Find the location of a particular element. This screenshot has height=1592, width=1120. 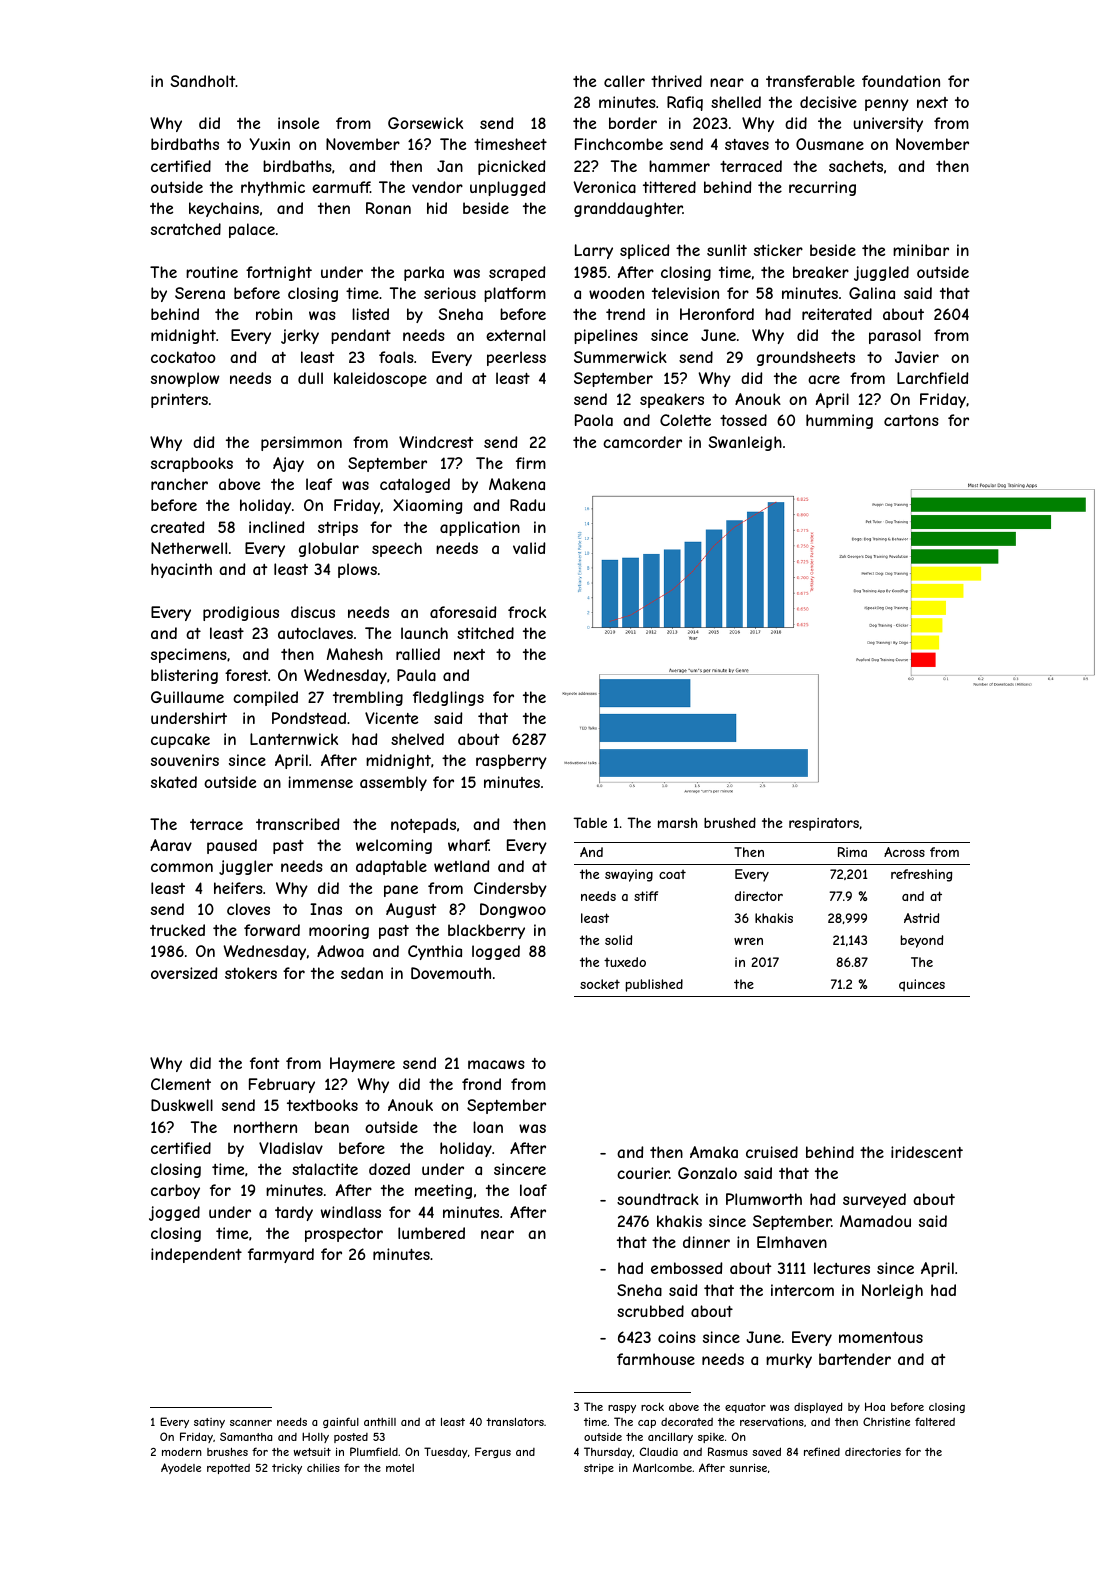

trucked is located at coordinates (177, 930).
